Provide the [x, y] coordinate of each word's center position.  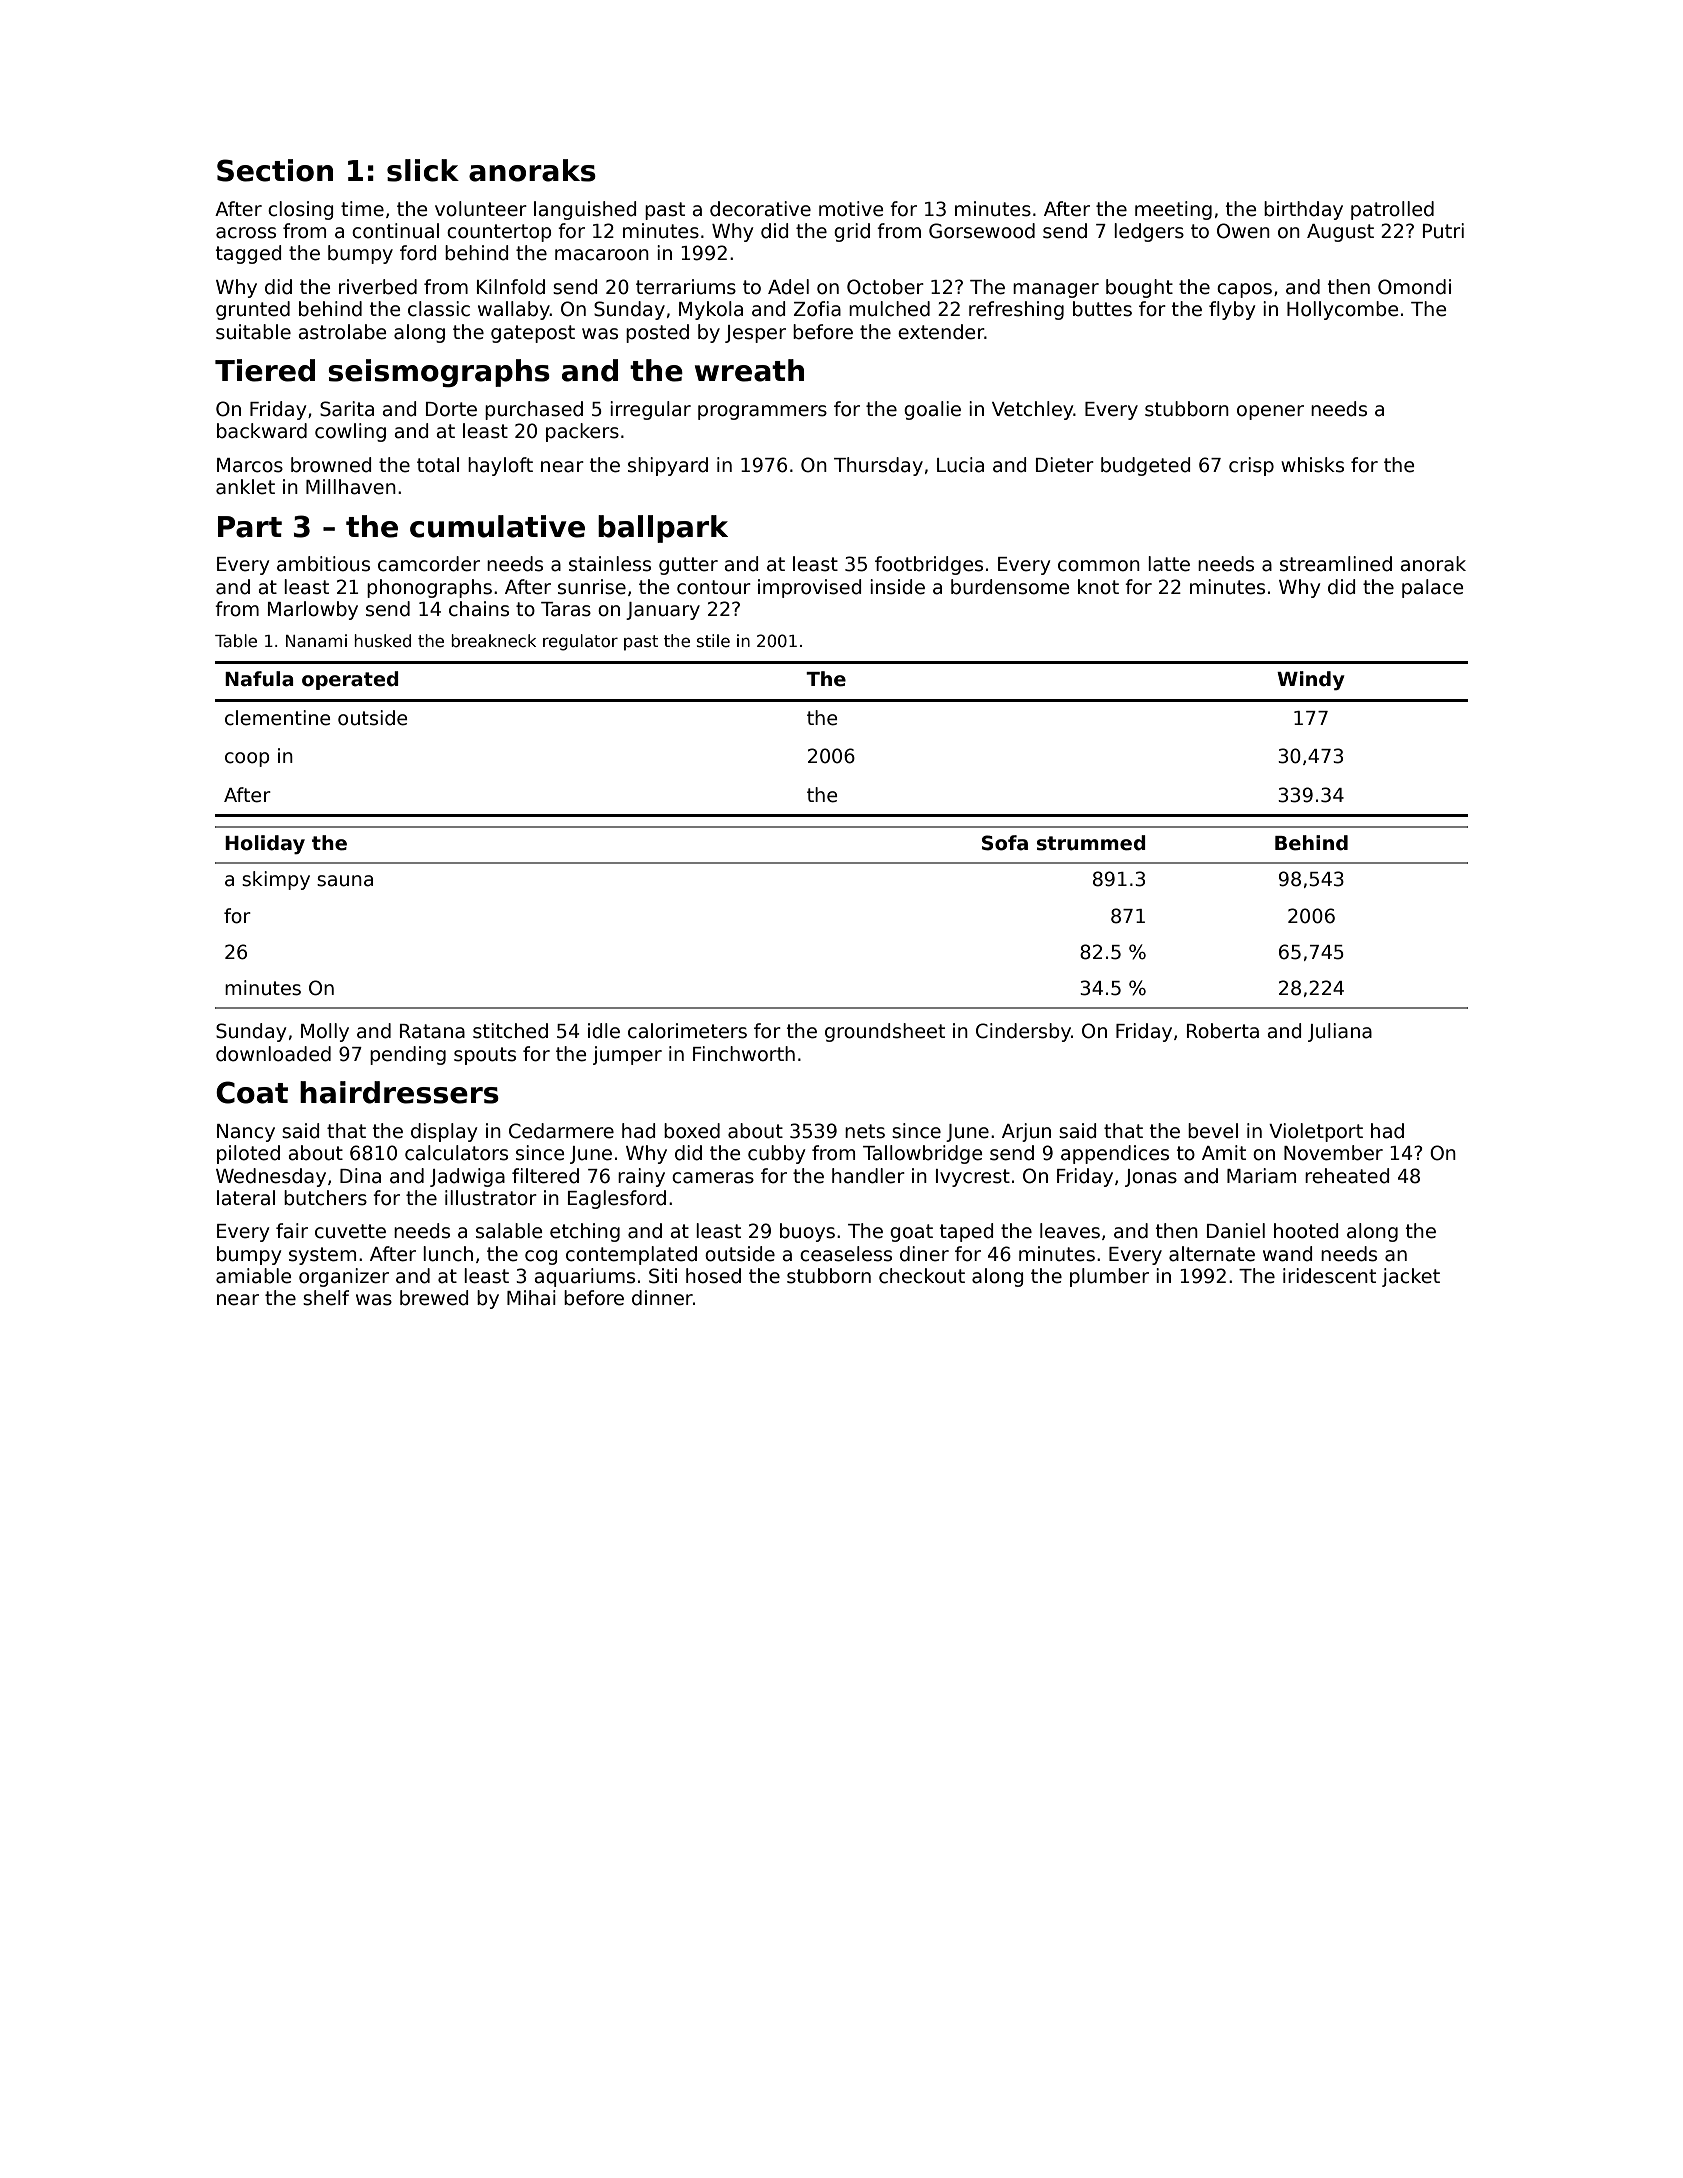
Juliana [1340, 1032]
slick [423, 170]
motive [851, 209]
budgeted [1145, 466]
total [438, 465]
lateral [246, 1198]
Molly [325, 1032]
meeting [1173, 210]
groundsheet [885, 1032]
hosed [713, 1276]
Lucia [960, 465]
